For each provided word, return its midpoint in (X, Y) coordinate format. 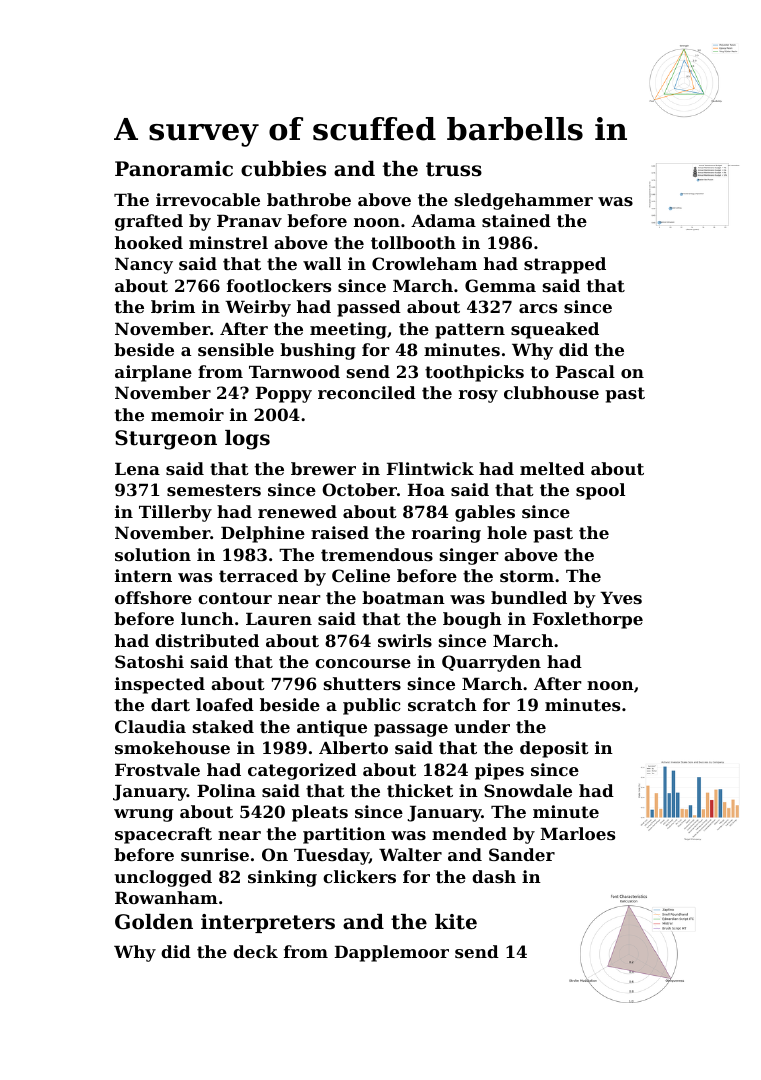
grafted (149, 222)
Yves (621, 598)
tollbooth (413, 242)
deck (255, 951)
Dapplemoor (392, 953)
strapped (565, 265)
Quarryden (491, 663)
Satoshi (149, 661)
